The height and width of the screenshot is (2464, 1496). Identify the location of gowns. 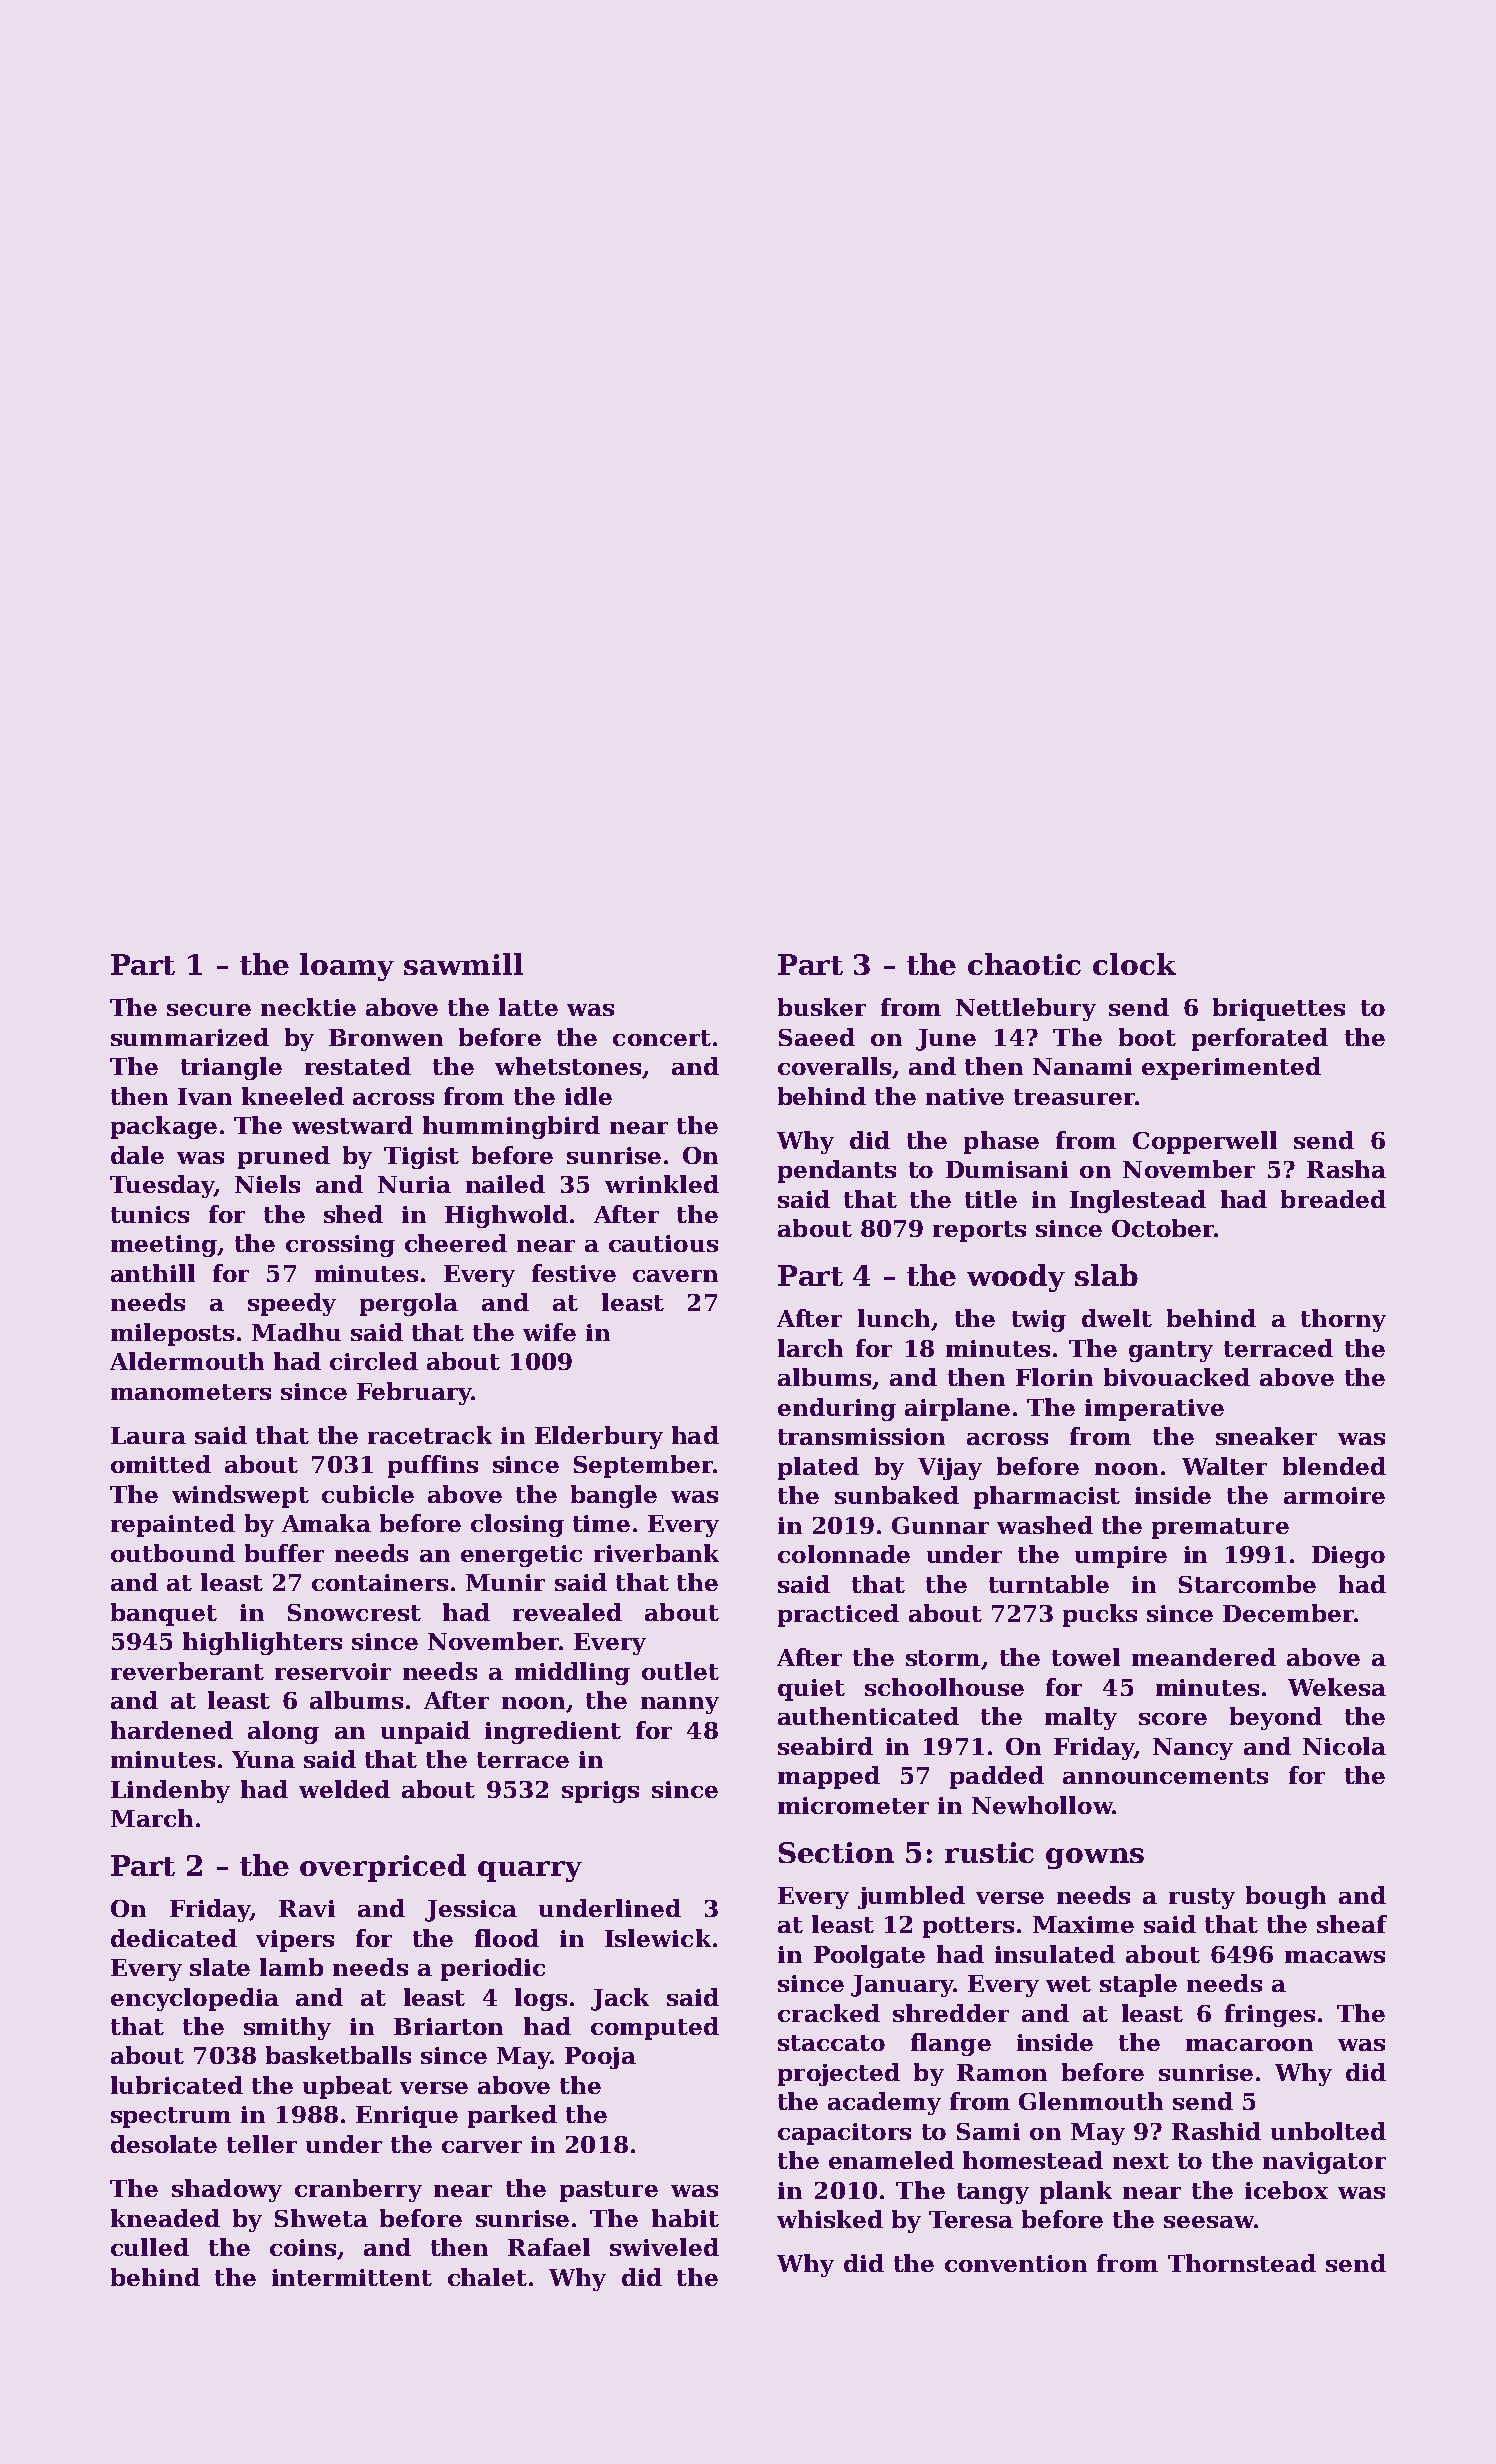
(1095, 1858).
